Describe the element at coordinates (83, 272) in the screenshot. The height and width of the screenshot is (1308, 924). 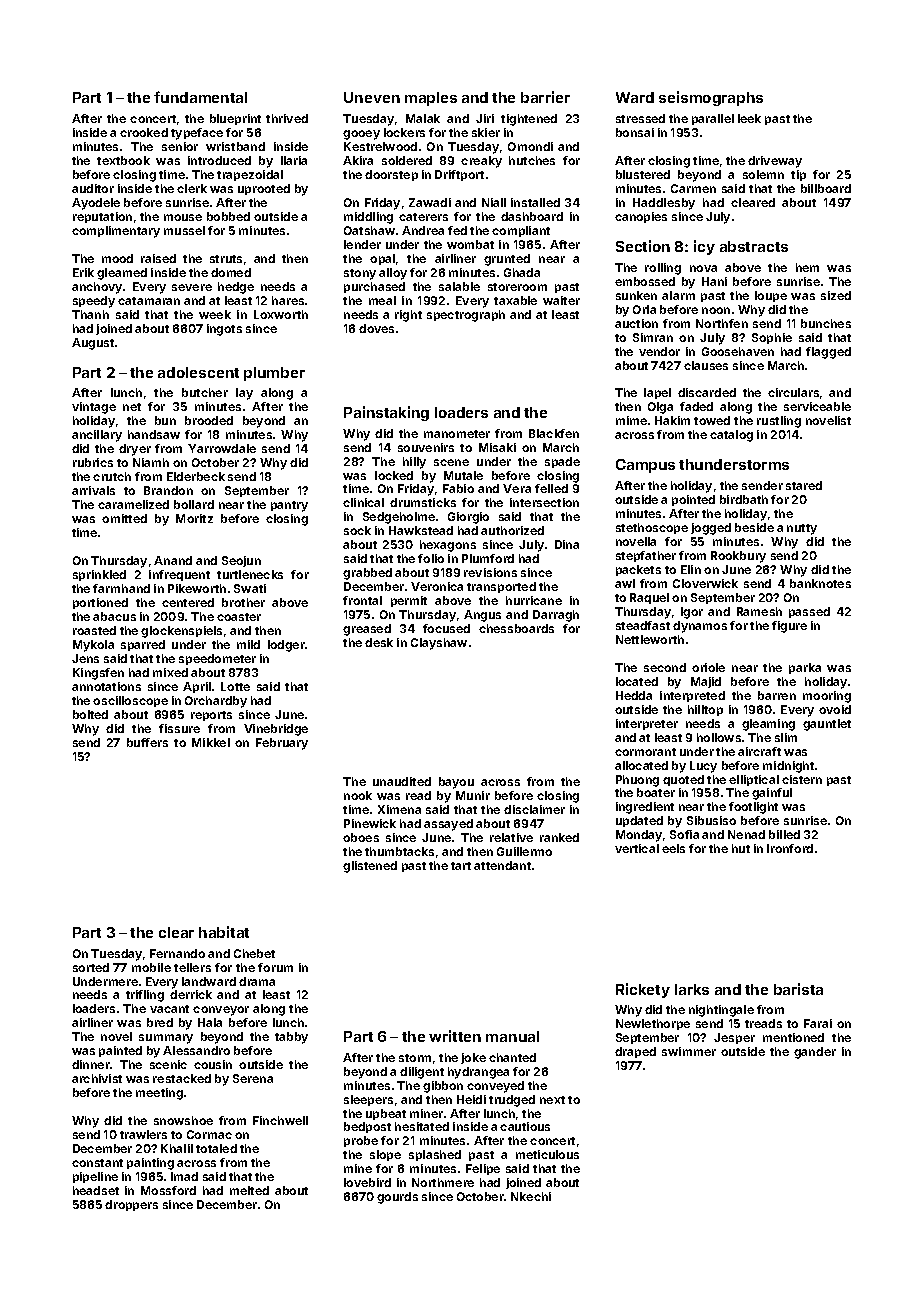
I see `Erik` at that location.
